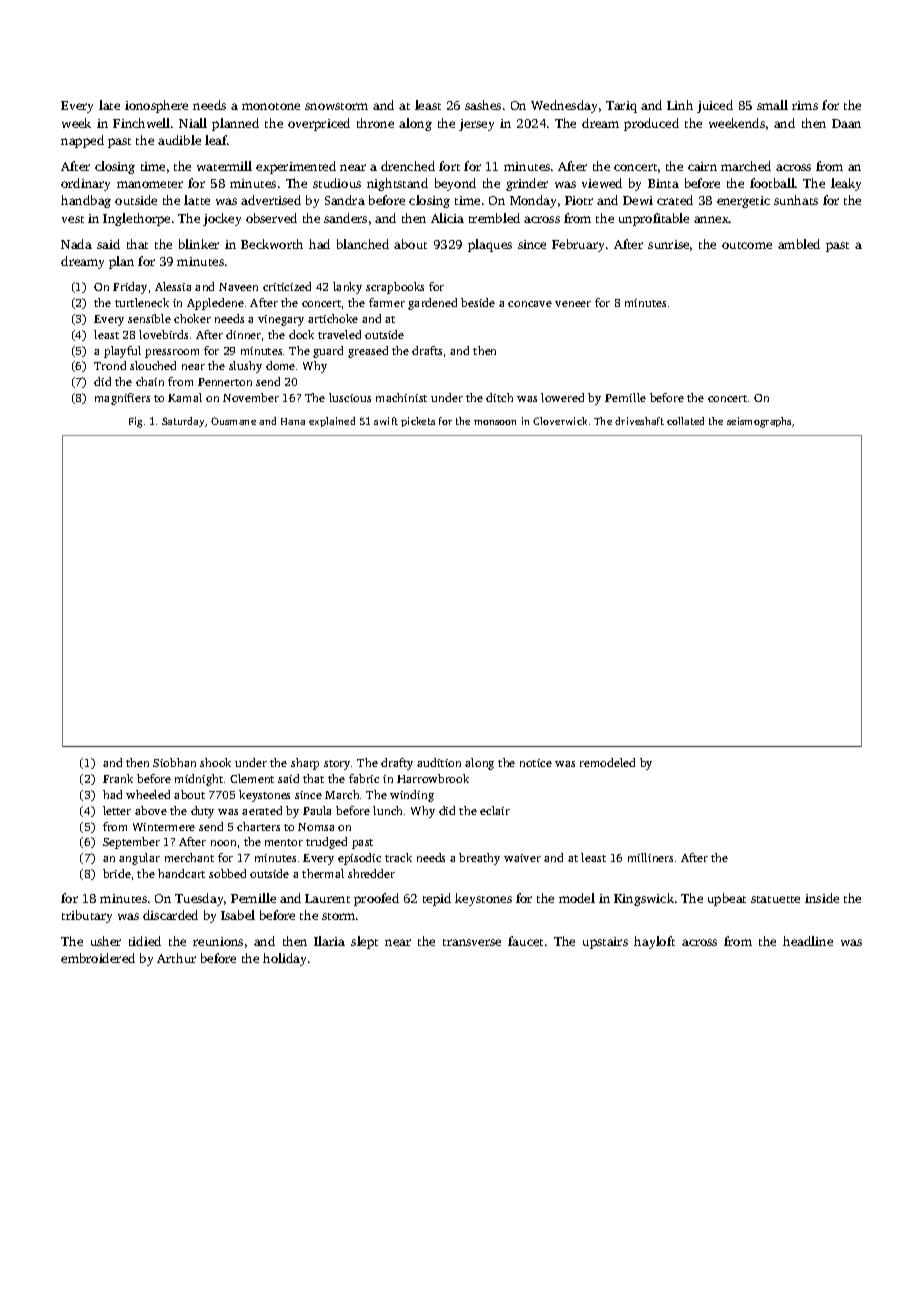 The width and height of the screenshot is (924, 1308). What do you see at coordinates (174, 762) in the screenshot?
I see `Siobhan` at bounding box center [174, 762].
